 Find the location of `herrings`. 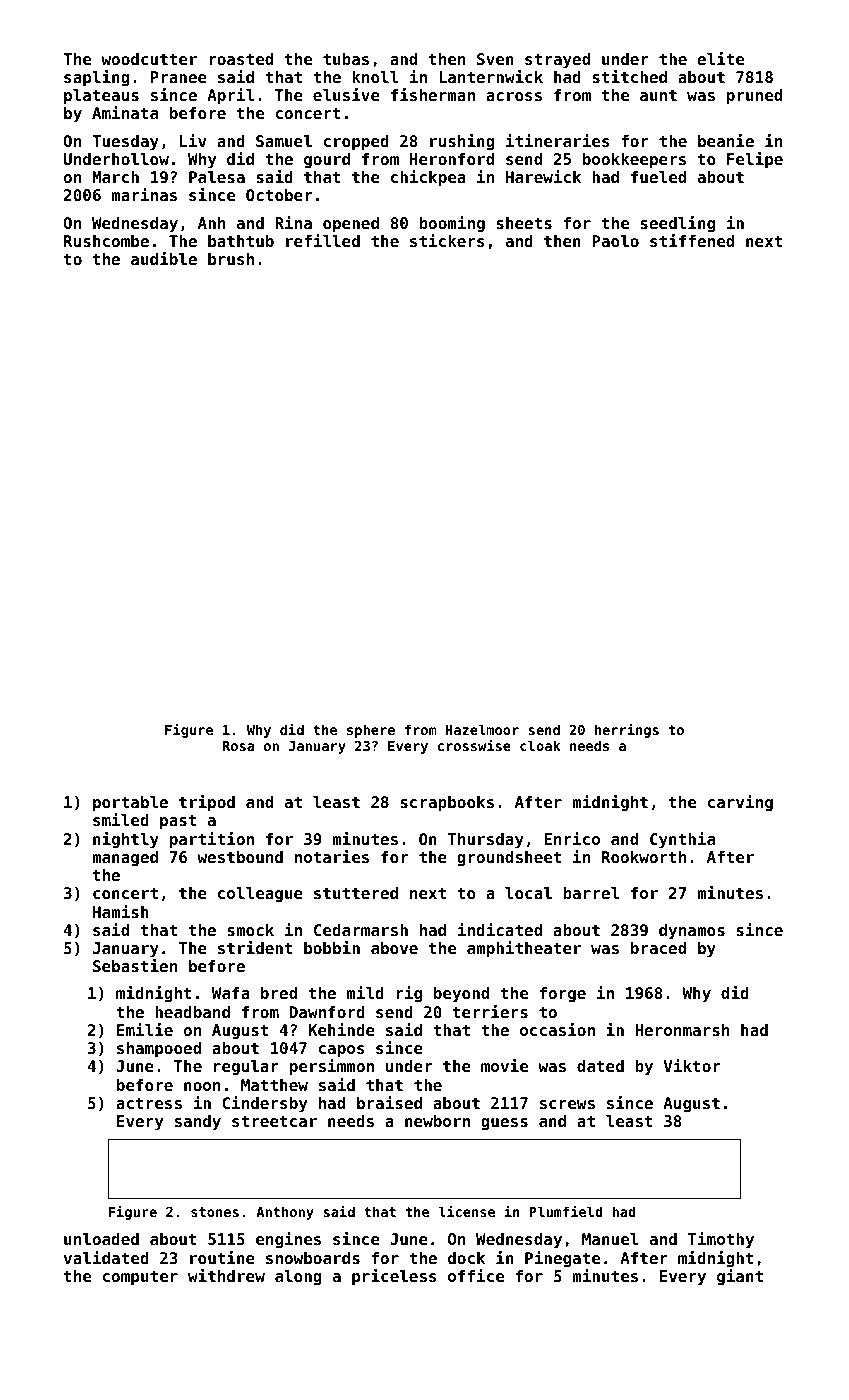

herrings is located at coordinates (627, 731).
